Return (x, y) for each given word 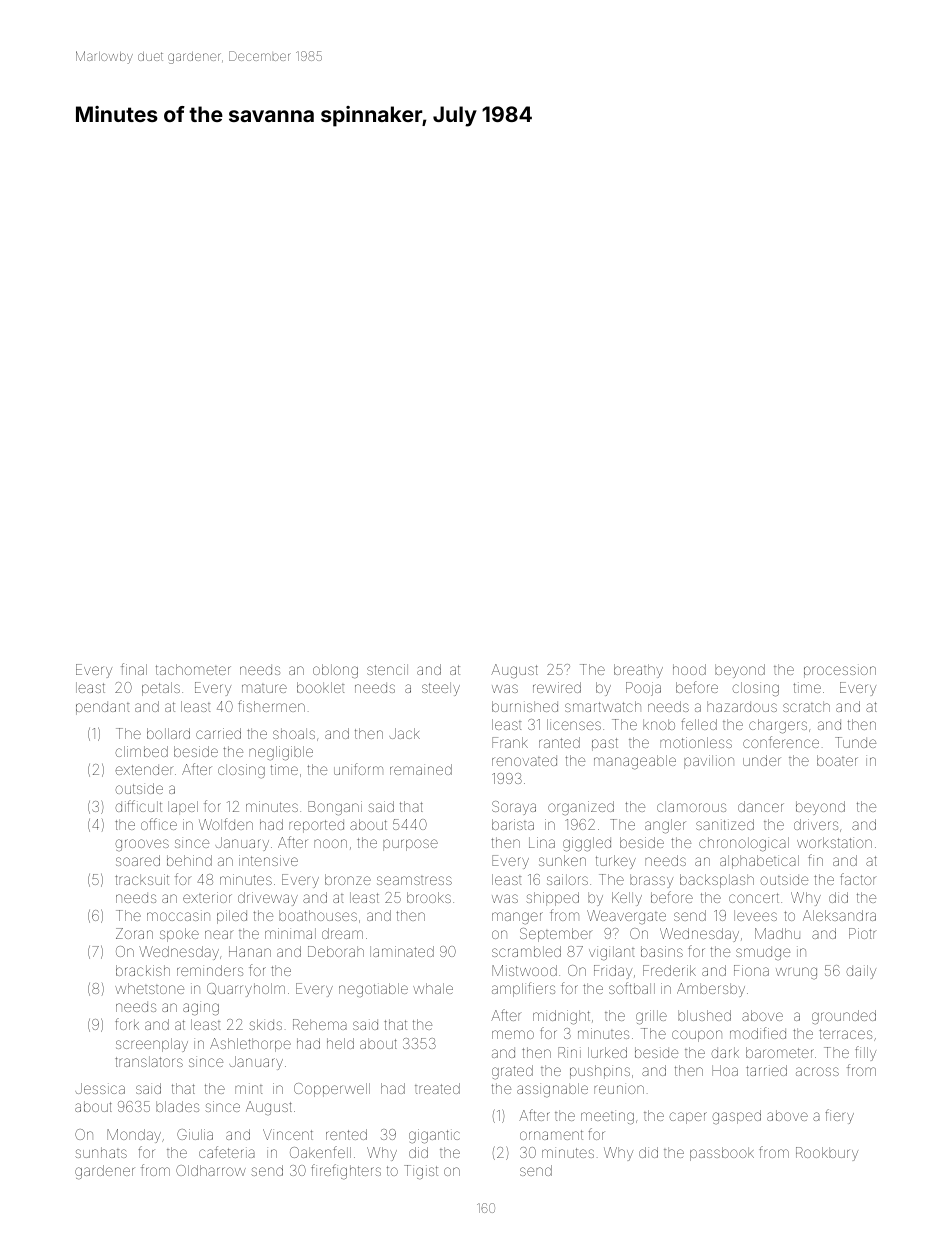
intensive (268, 860)
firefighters (346, 1171)
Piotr (863, 933)
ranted (559, 742)
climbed (141, 751)
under (762, 760)
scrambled (526, 951)
